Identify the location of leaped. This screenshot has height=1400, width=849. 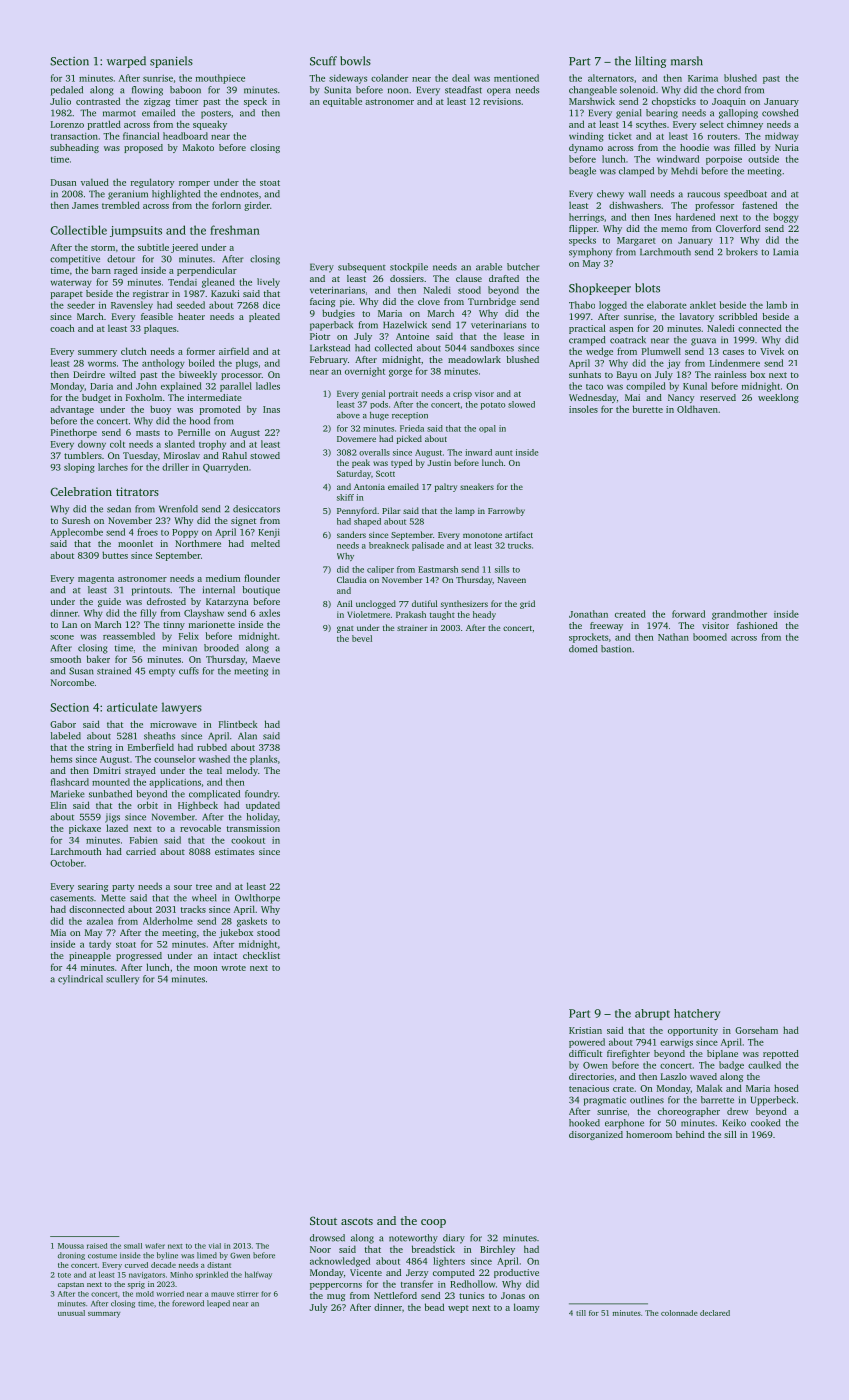
(218, 1304).
